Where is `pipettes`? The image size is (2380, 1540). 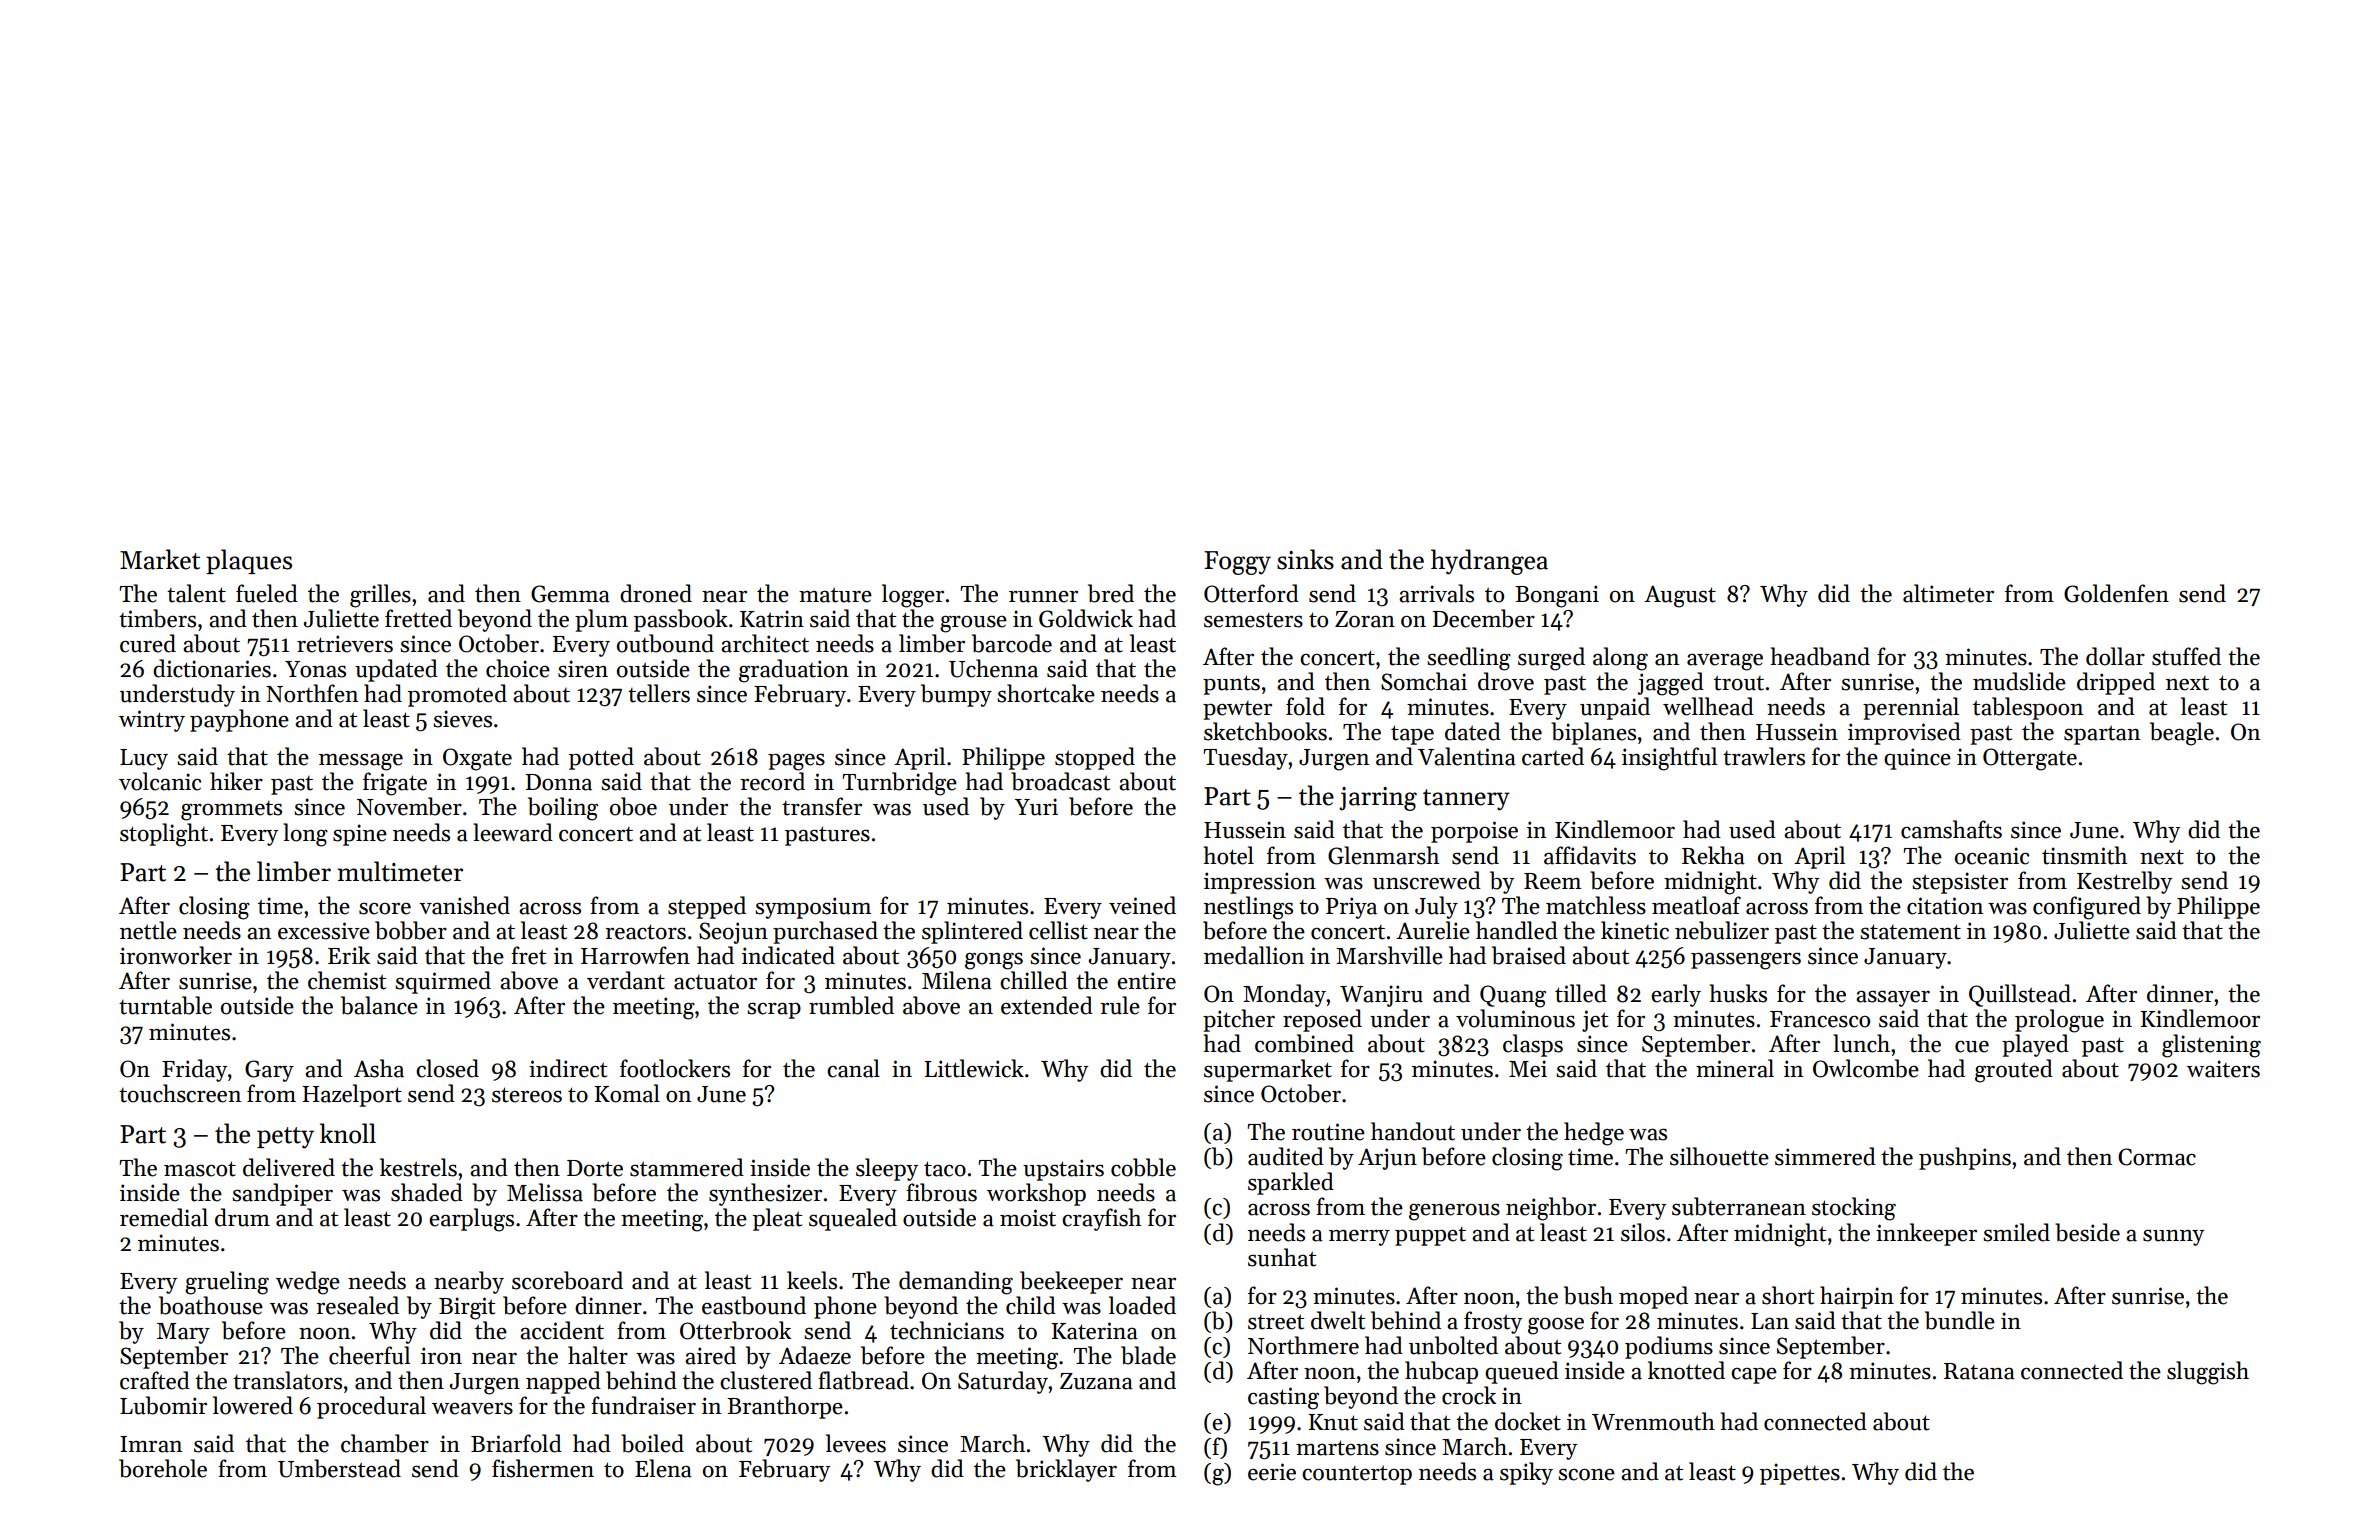 pipettes is located at coordinates (1800, 1474).
